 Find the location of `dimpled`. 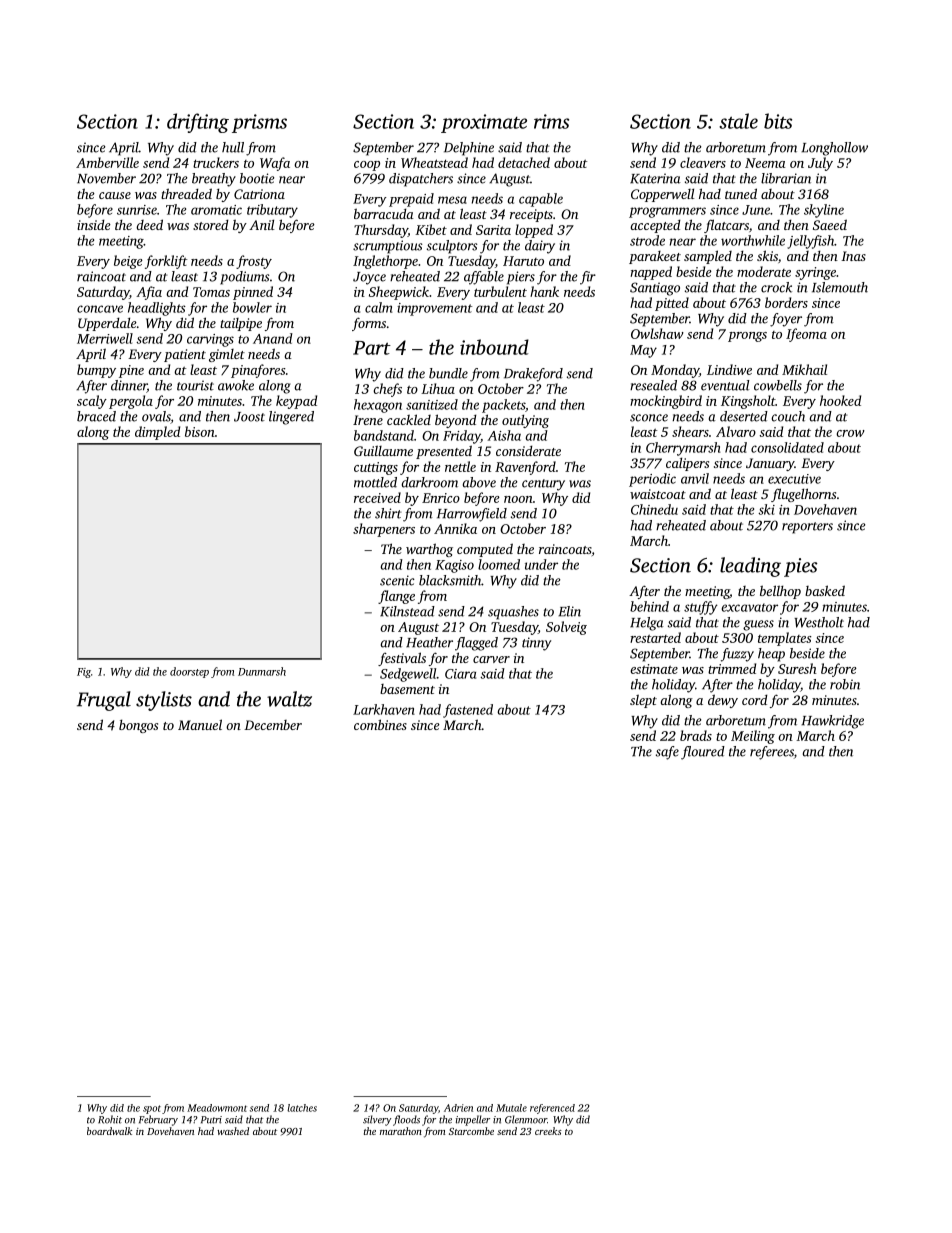

dimpled is located at coordinates (157, 433).
